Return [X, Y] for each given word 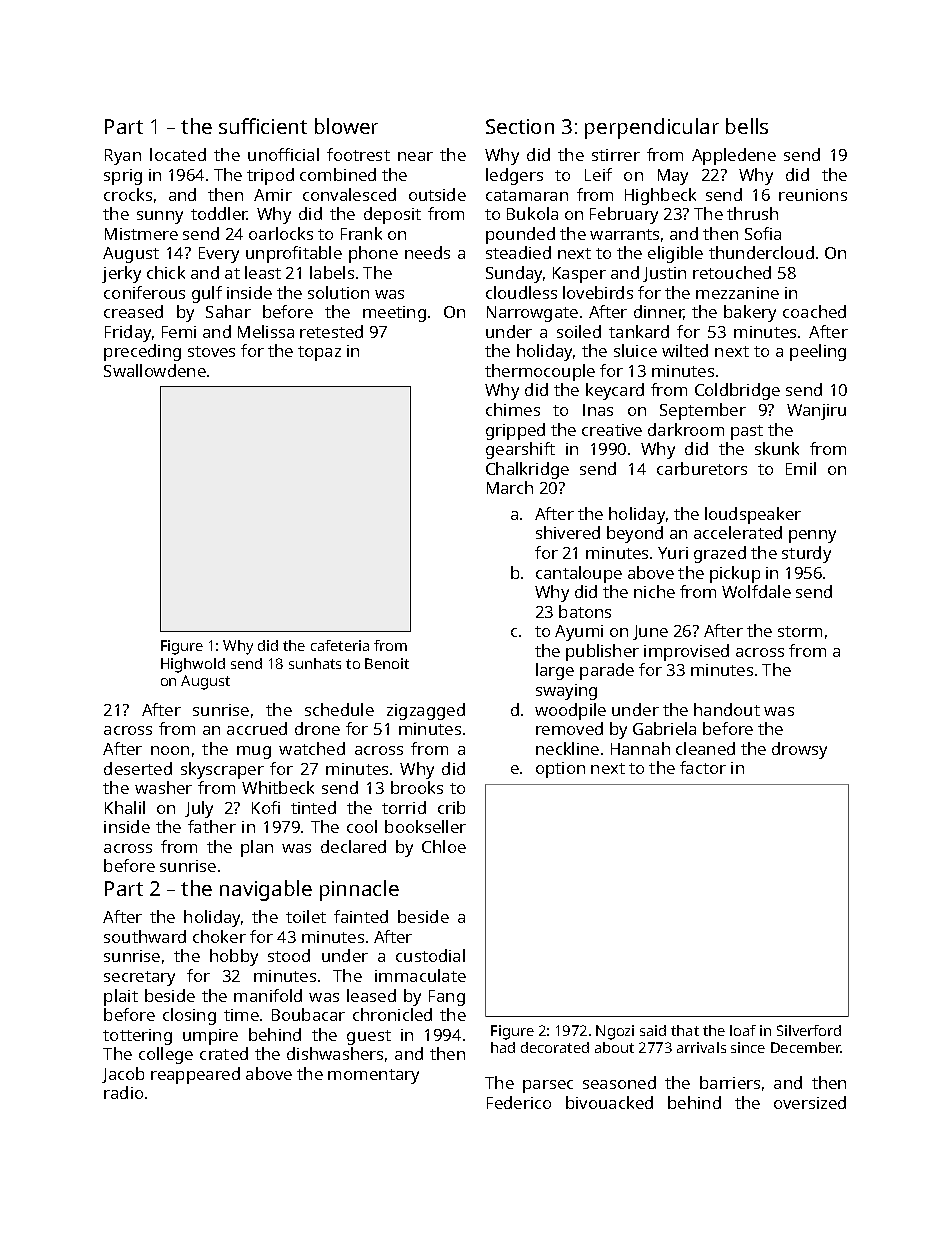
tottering [137, 1037]
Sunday [514, 274]
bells [747, 126]
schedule [339, 709]
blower [346, 126]
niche [654, 591]
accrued [257, 728]
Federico [519, 1102]
